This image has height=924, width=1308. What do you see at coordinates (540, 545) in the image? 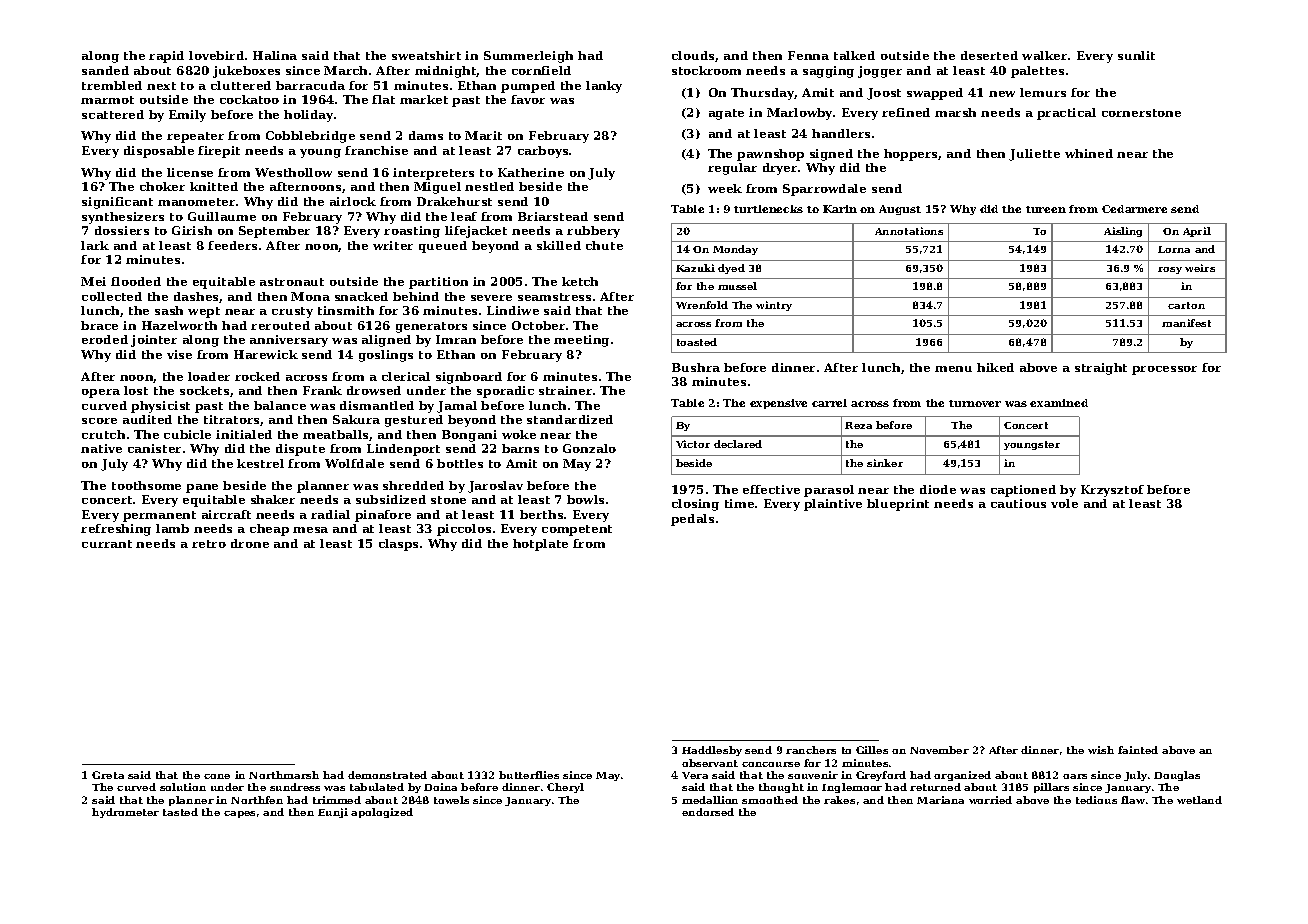
I see `hotplate` at bounding box center [540, 545].
